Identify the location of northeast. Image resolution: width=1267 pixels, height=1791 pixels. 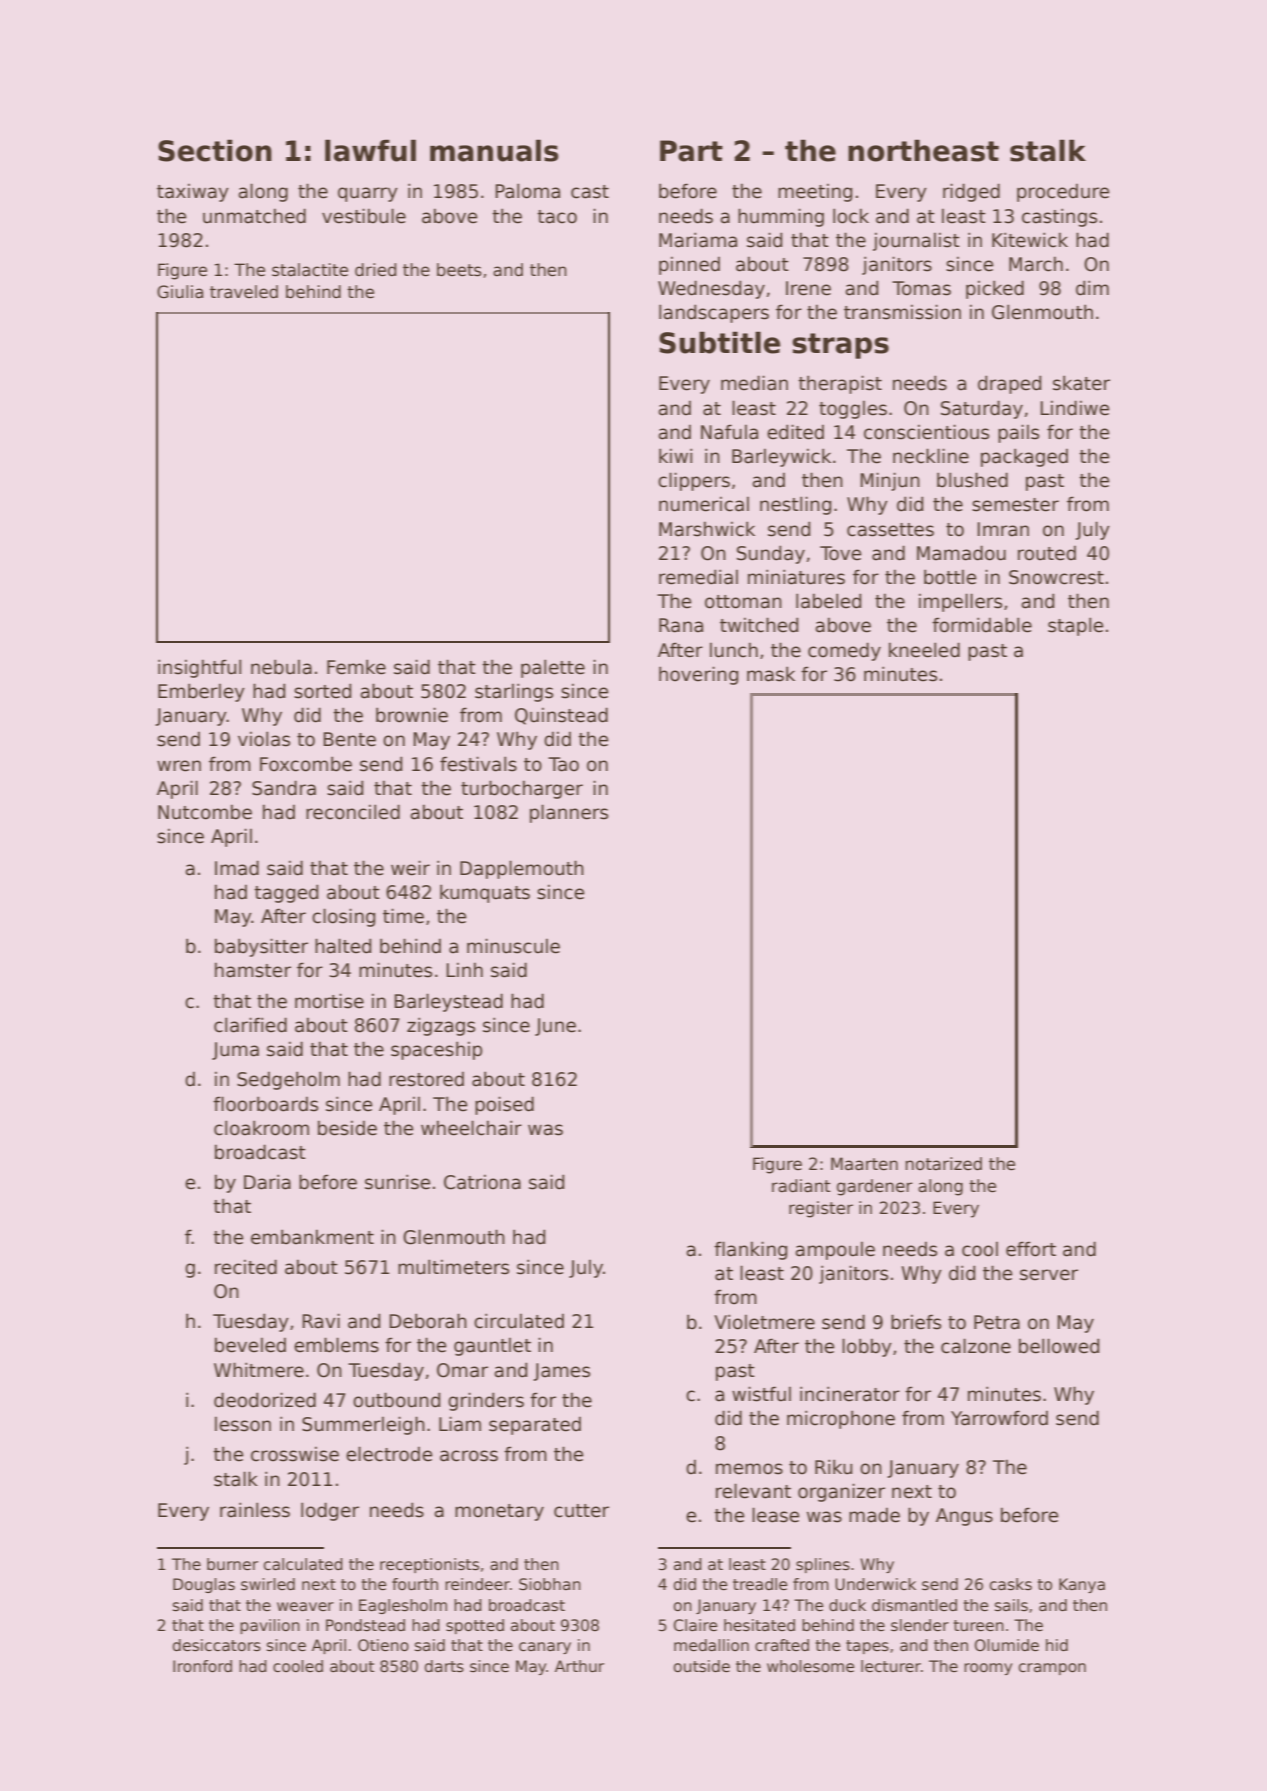
(923, 150).
